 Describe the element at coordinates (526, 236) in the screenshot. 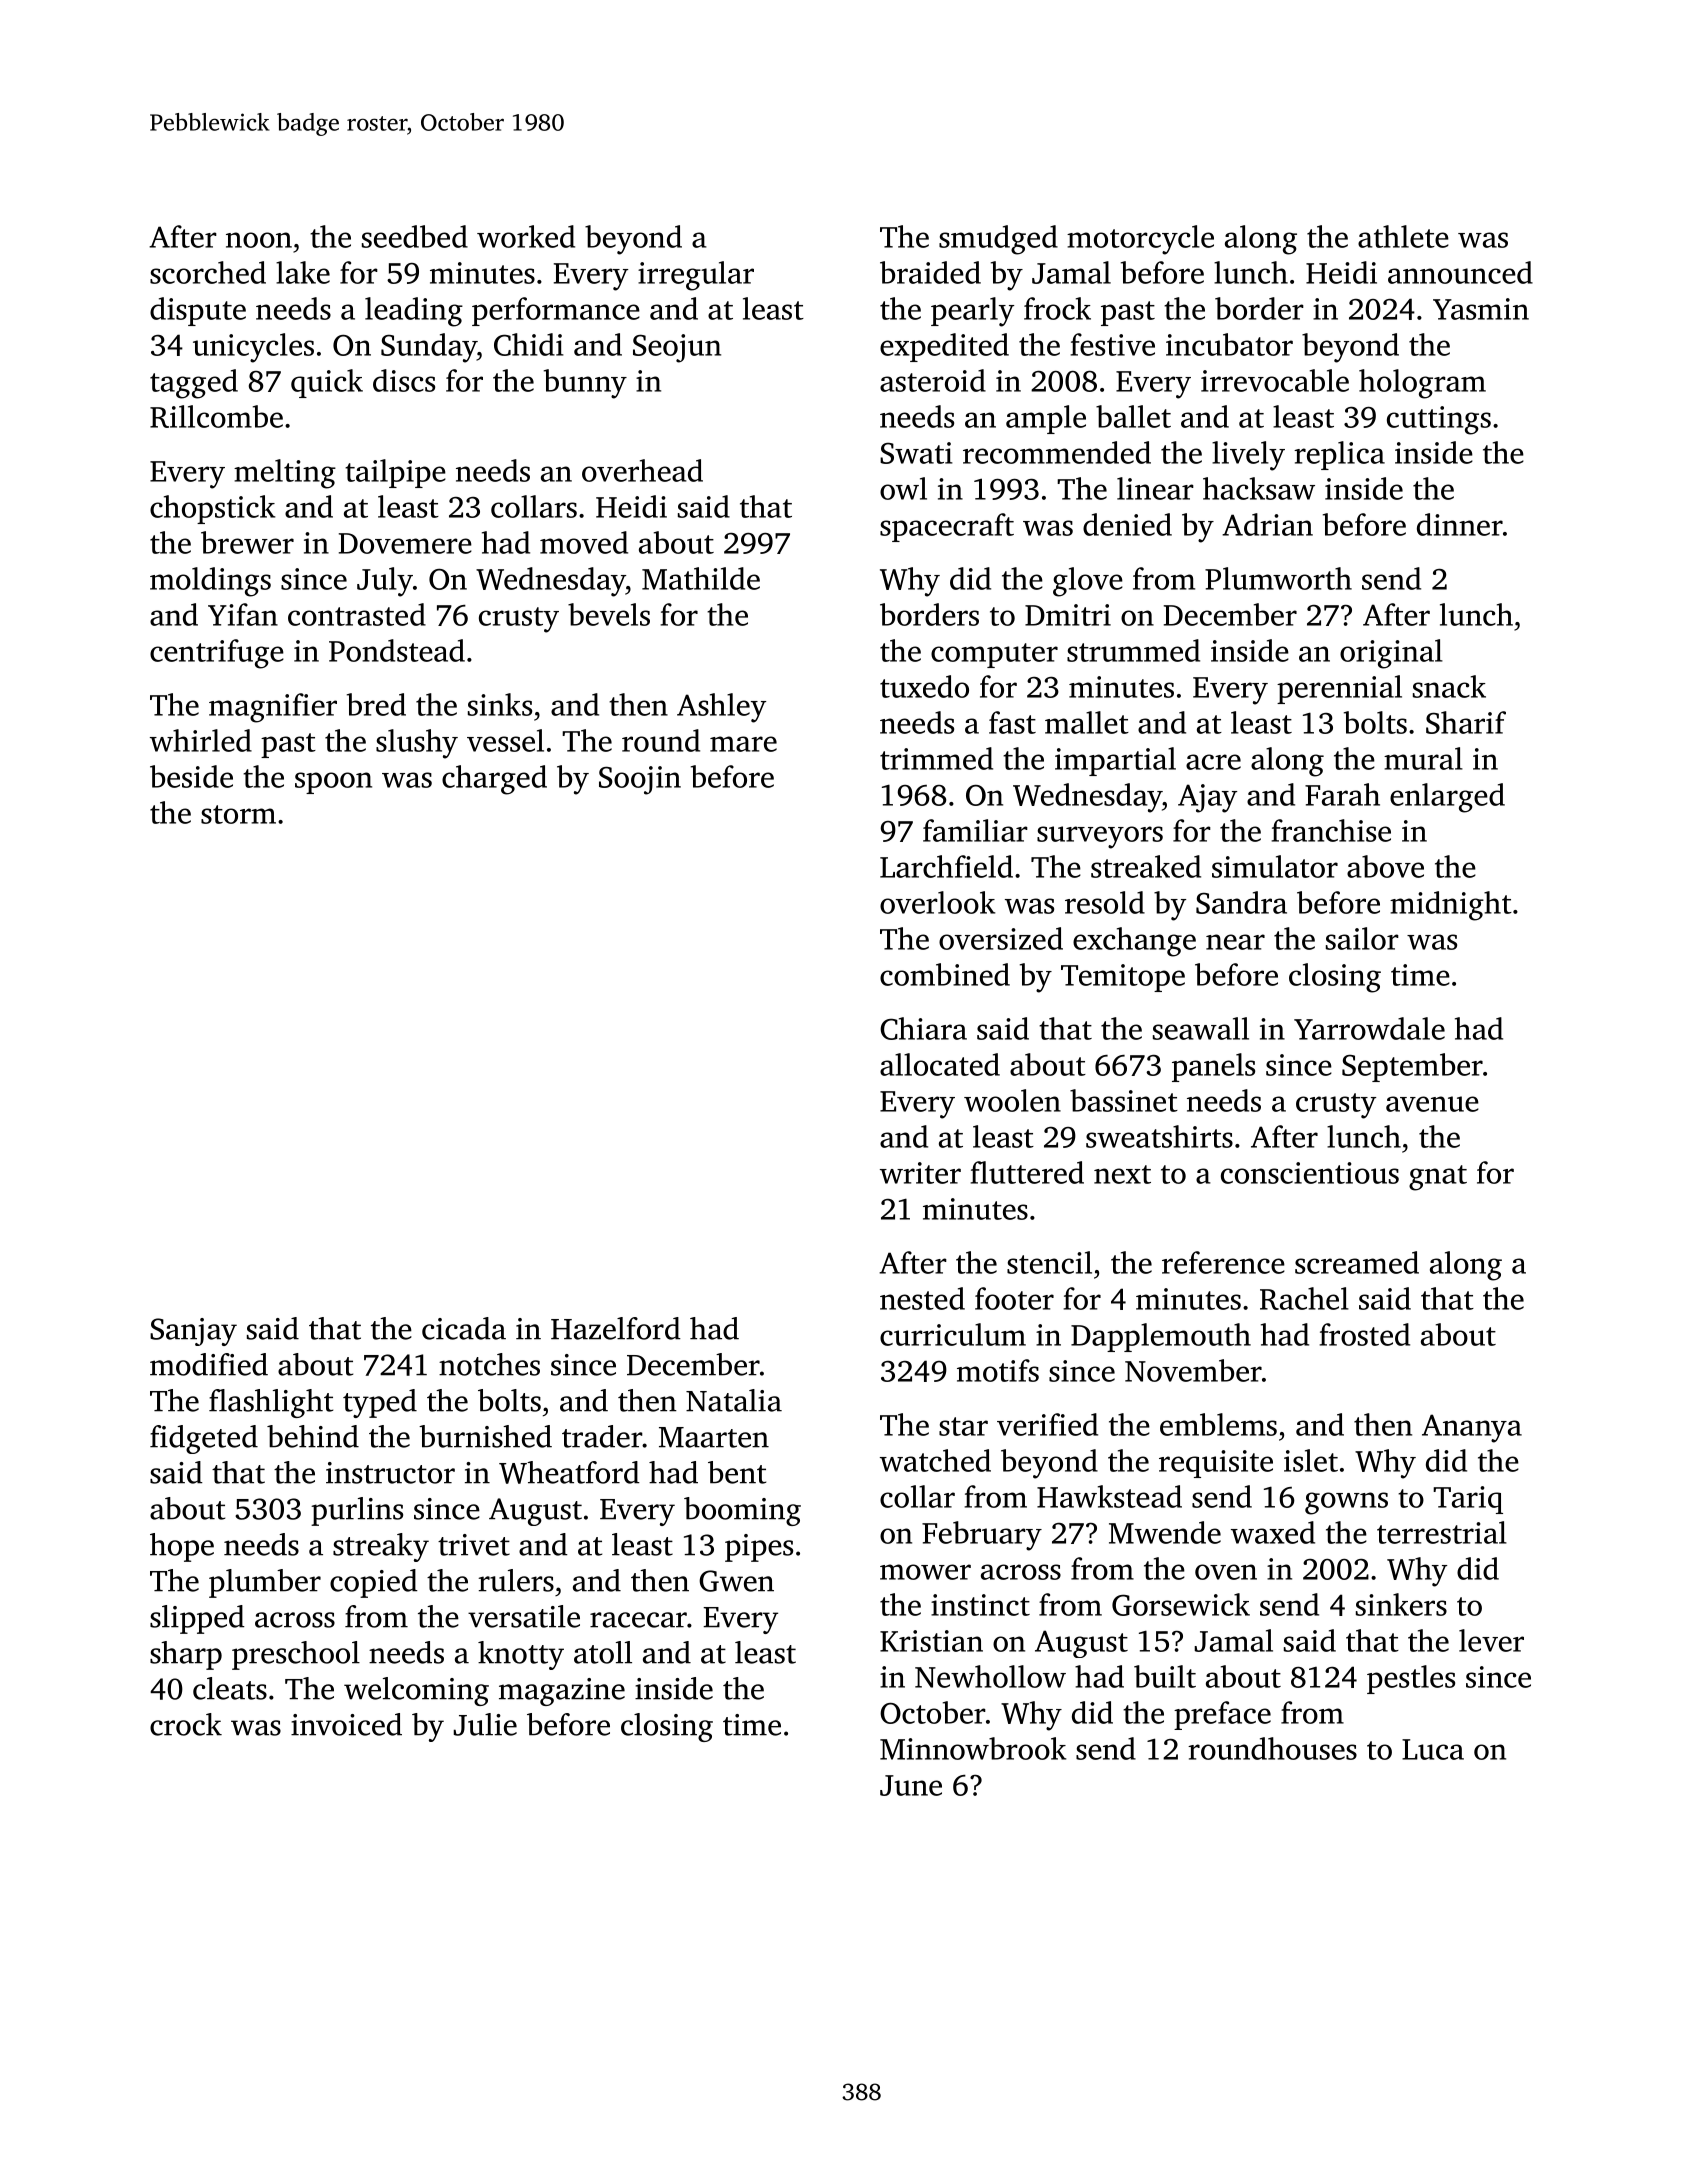

I see `worked` at that location.
